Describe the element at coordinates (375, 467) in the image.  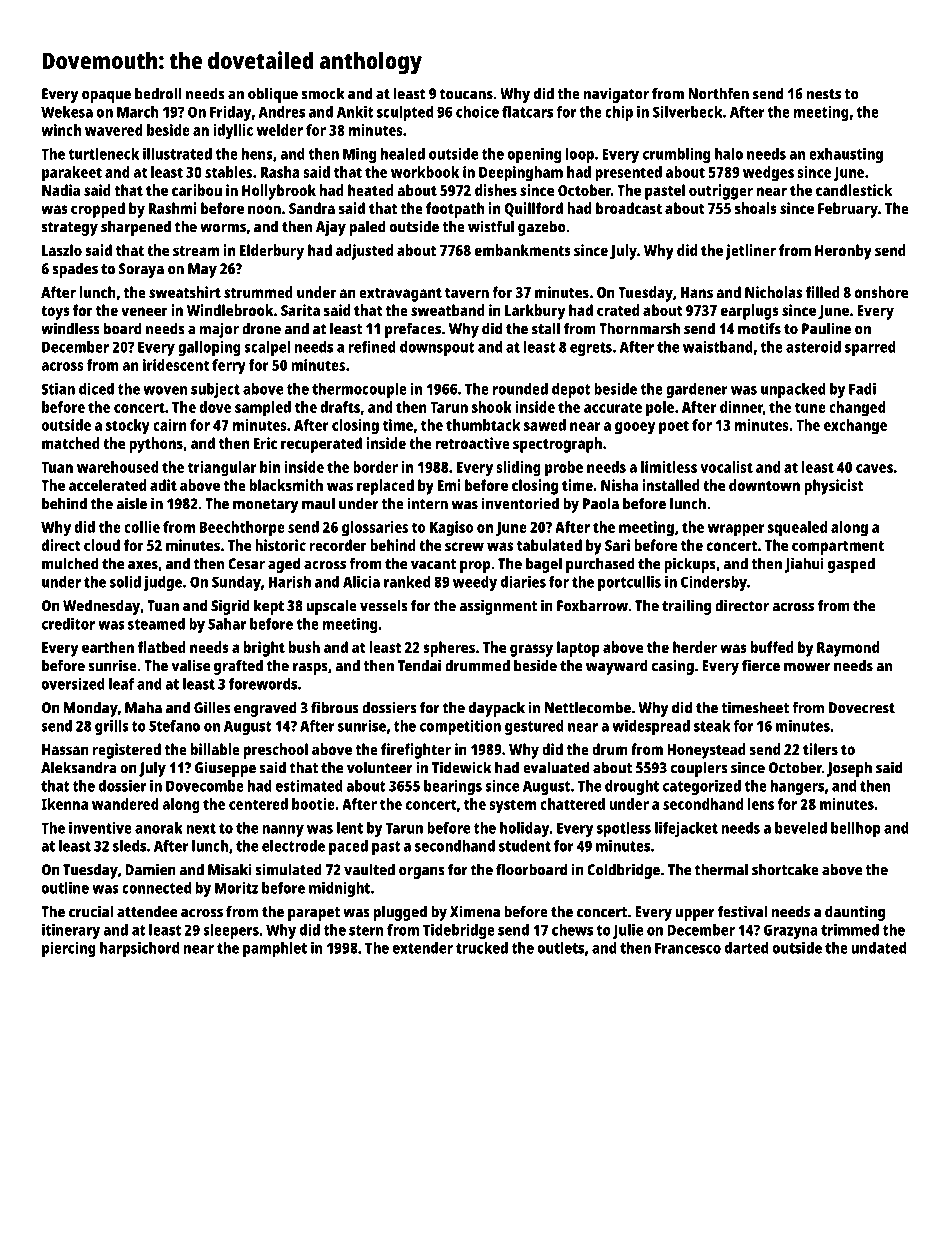
I see `border` at that location.
